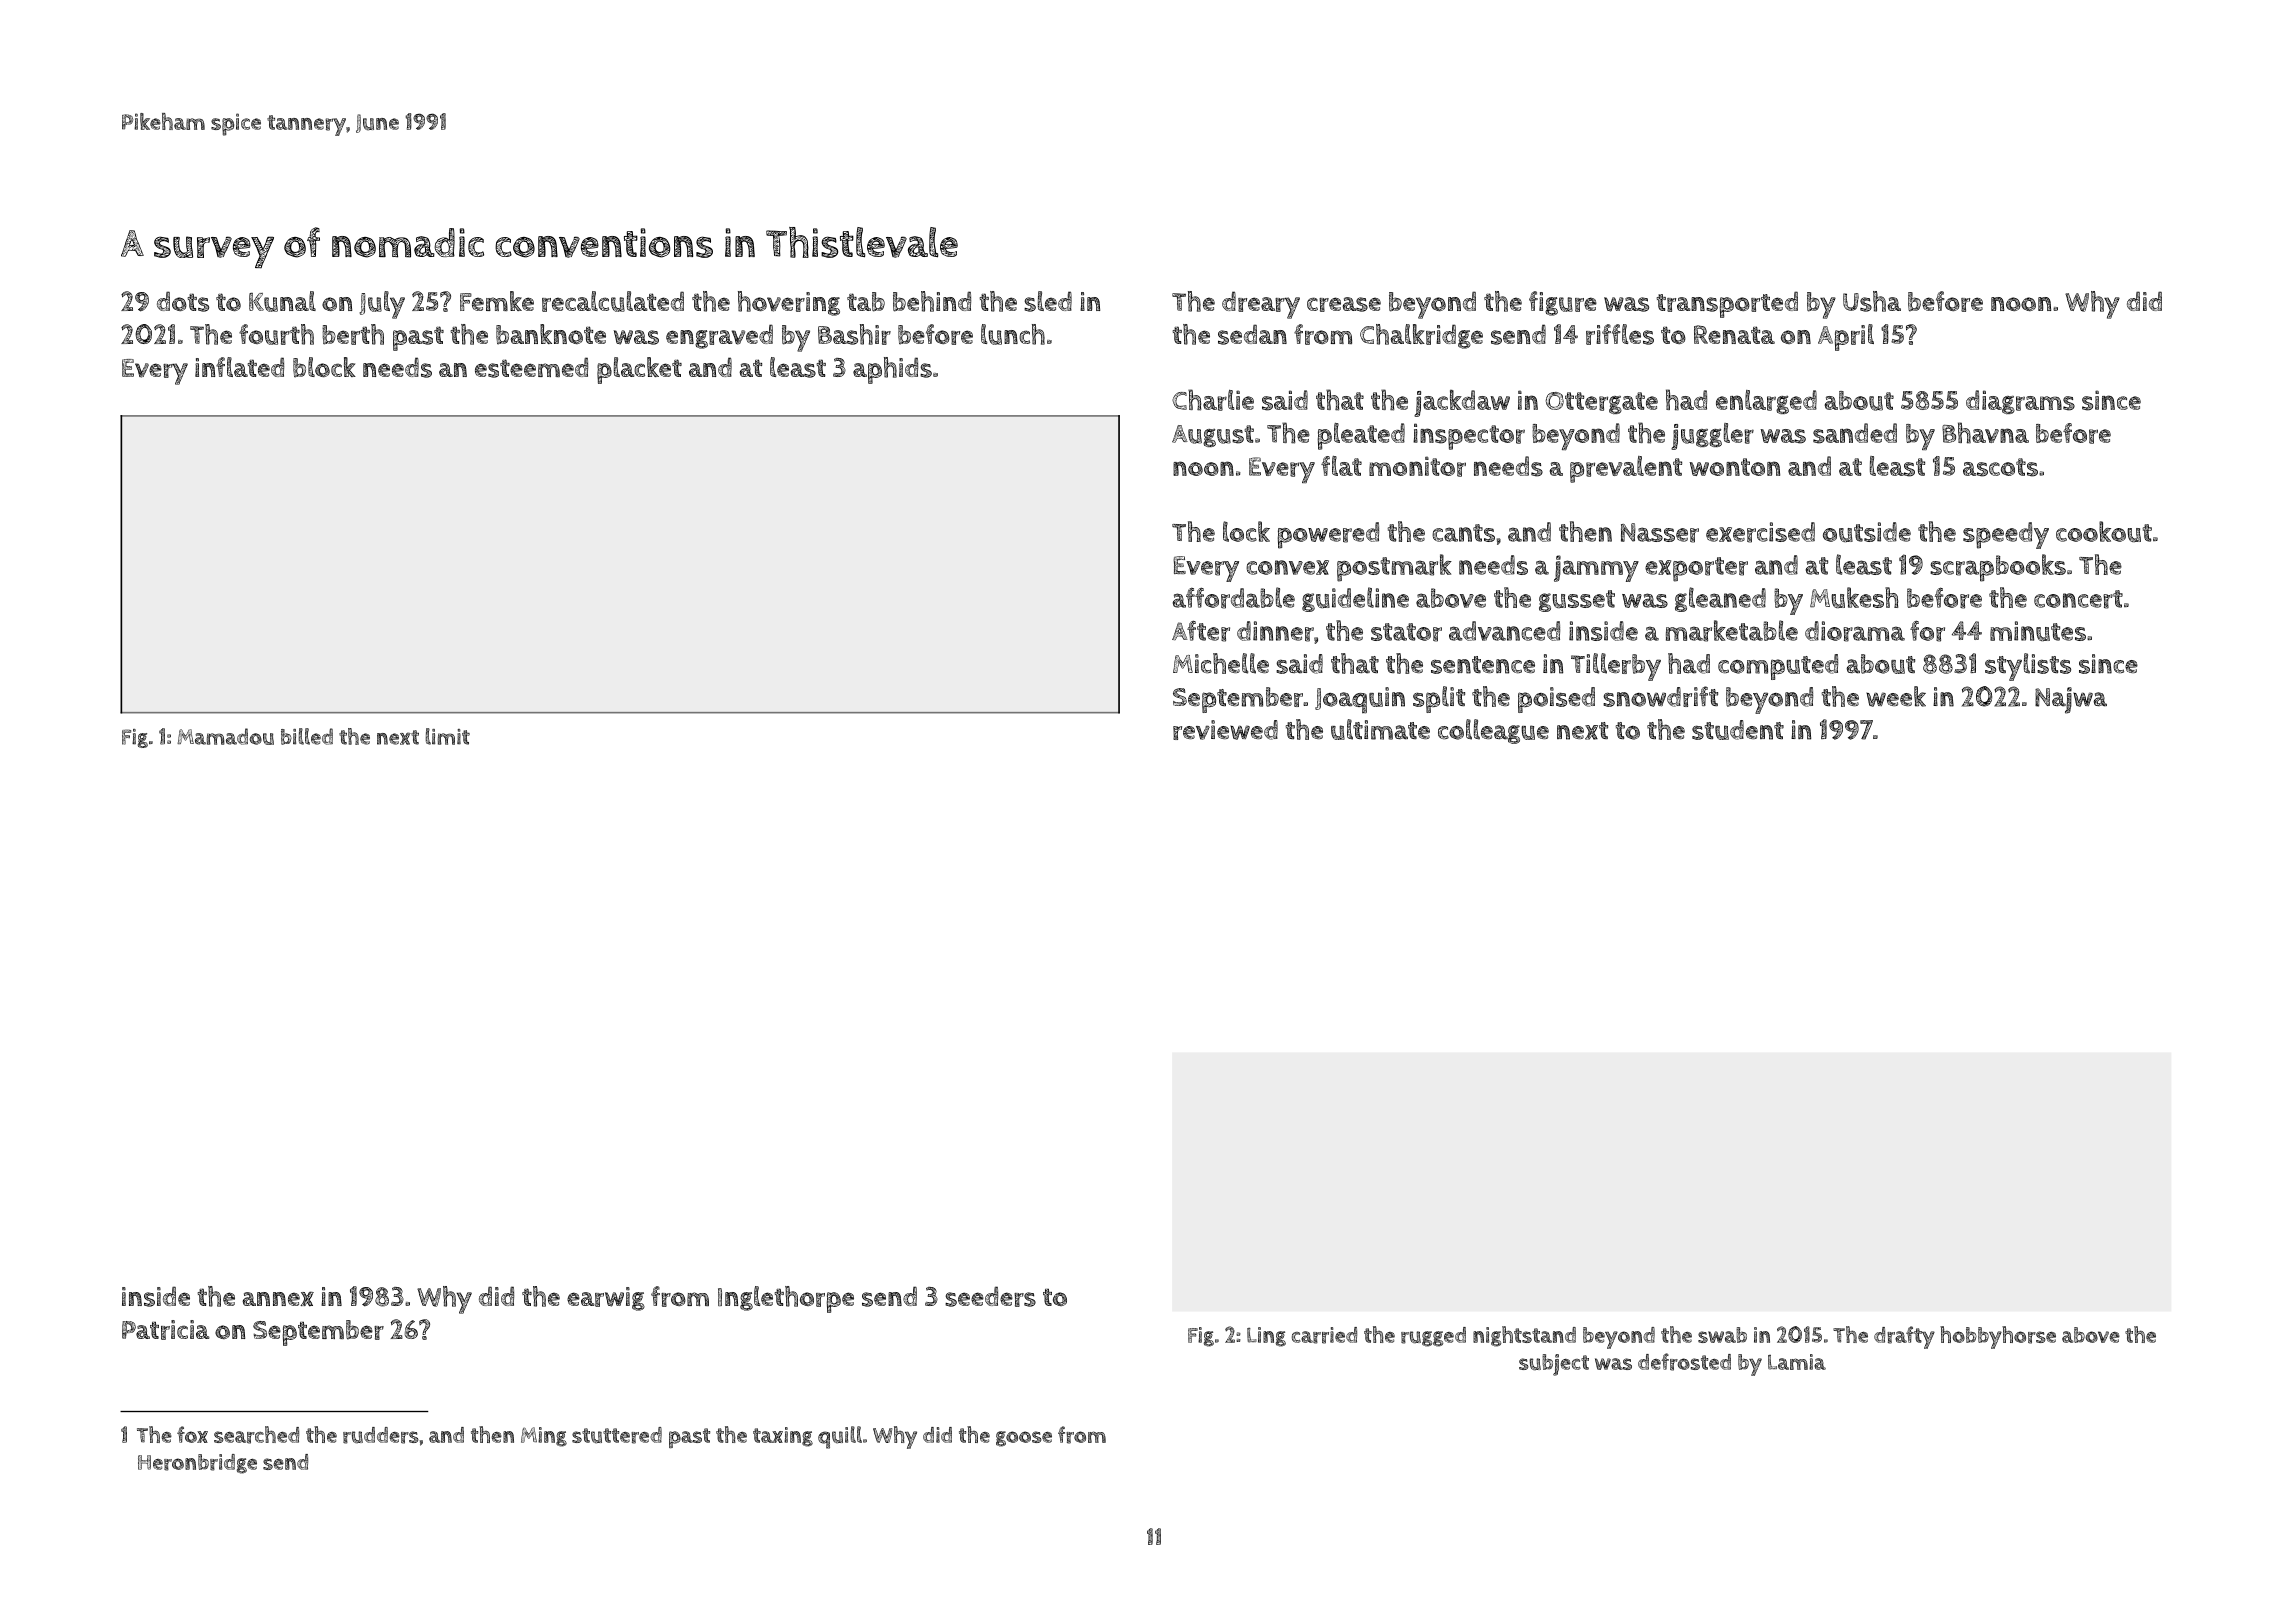  I want to click on earwig, so click(606, 1299).
